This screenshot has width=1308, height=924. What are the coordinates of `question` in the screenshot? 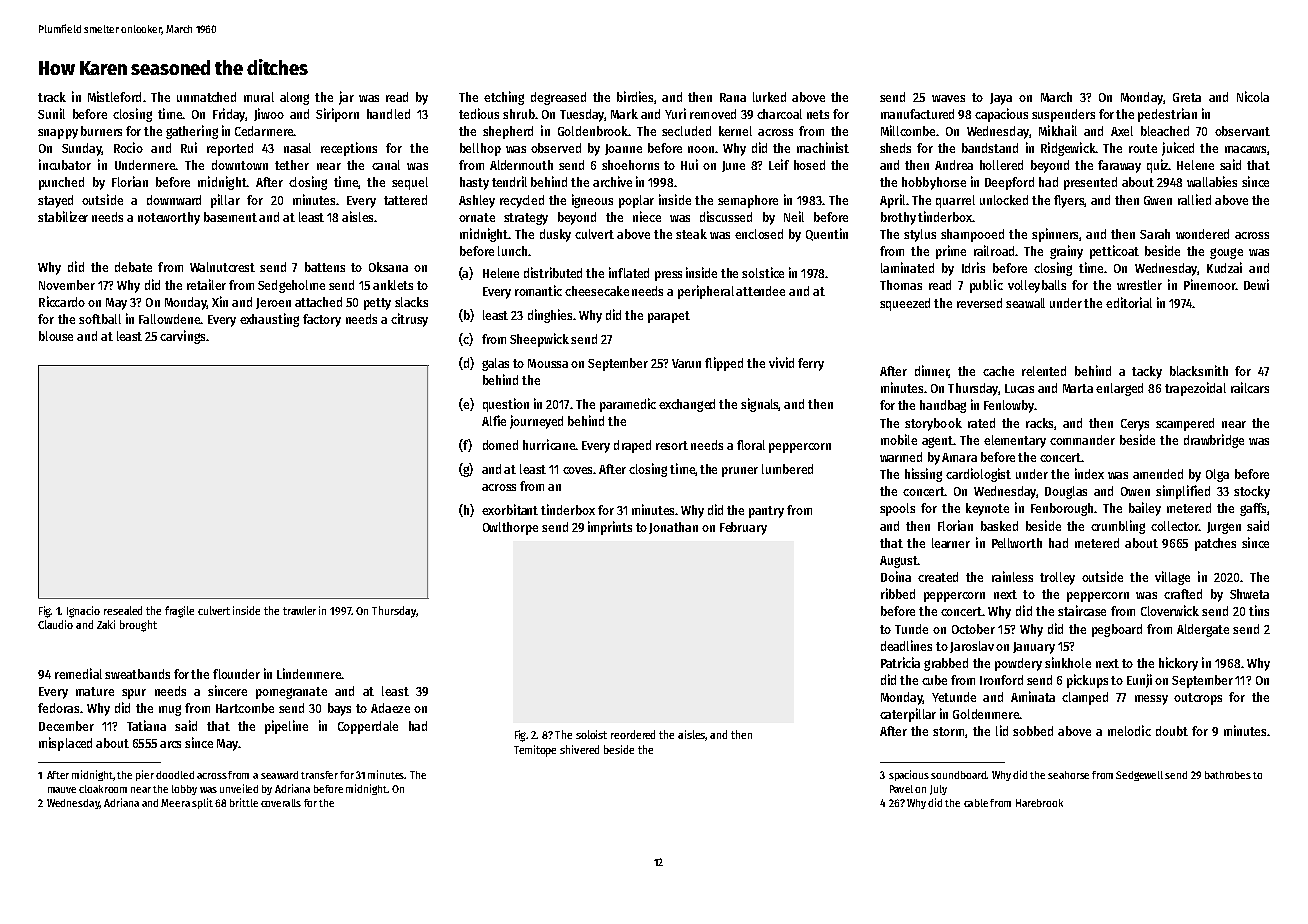 It's located at (506, 405).
